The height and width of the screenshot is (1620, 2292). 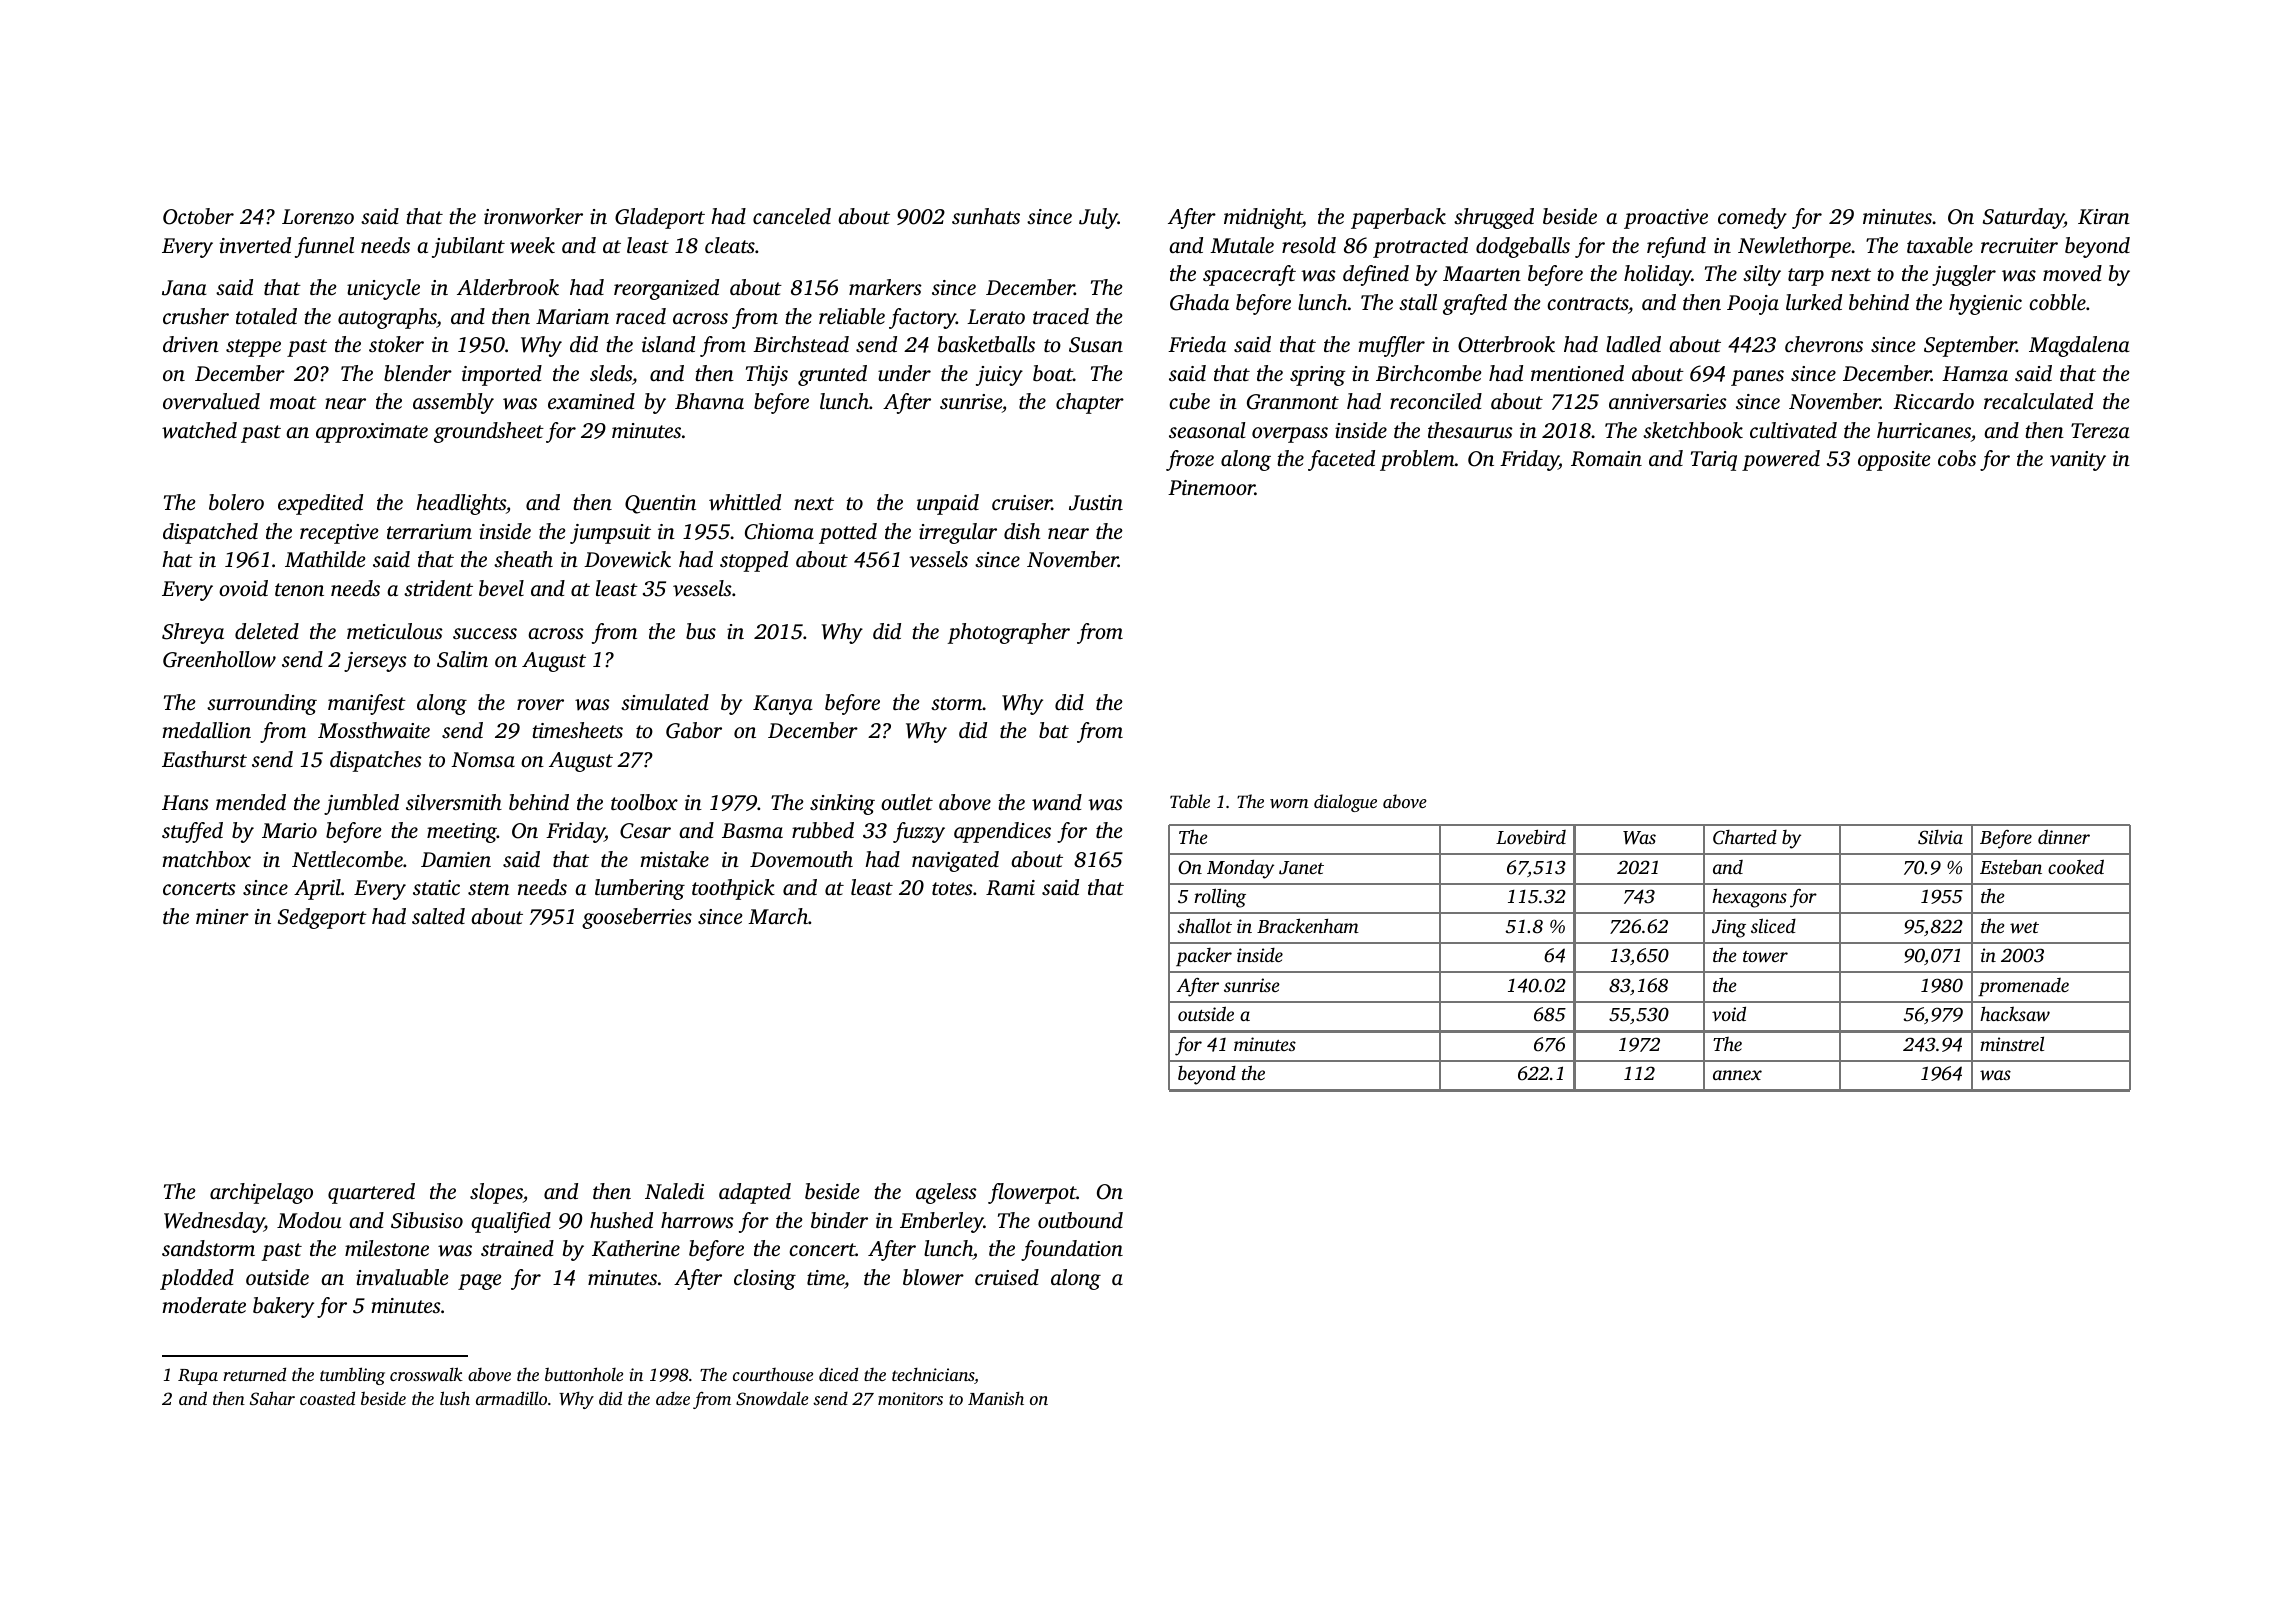 What do you see at coordinates (2064, 836) in the screenshot?
I see `dinner` at bounding box center [2064, 836].
